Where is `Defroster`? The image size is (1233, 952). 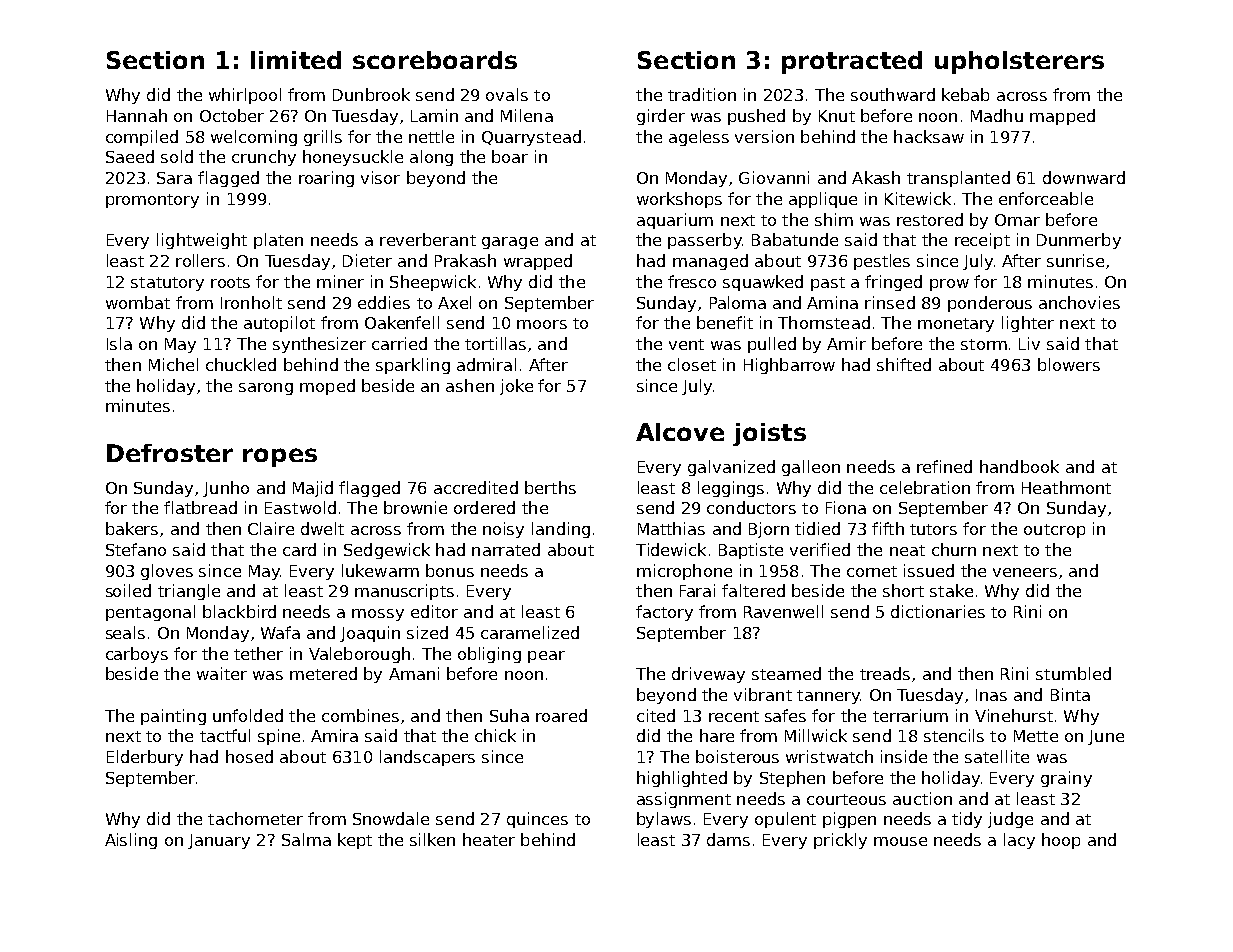
Defroster is located at coordinates (170, 453).
